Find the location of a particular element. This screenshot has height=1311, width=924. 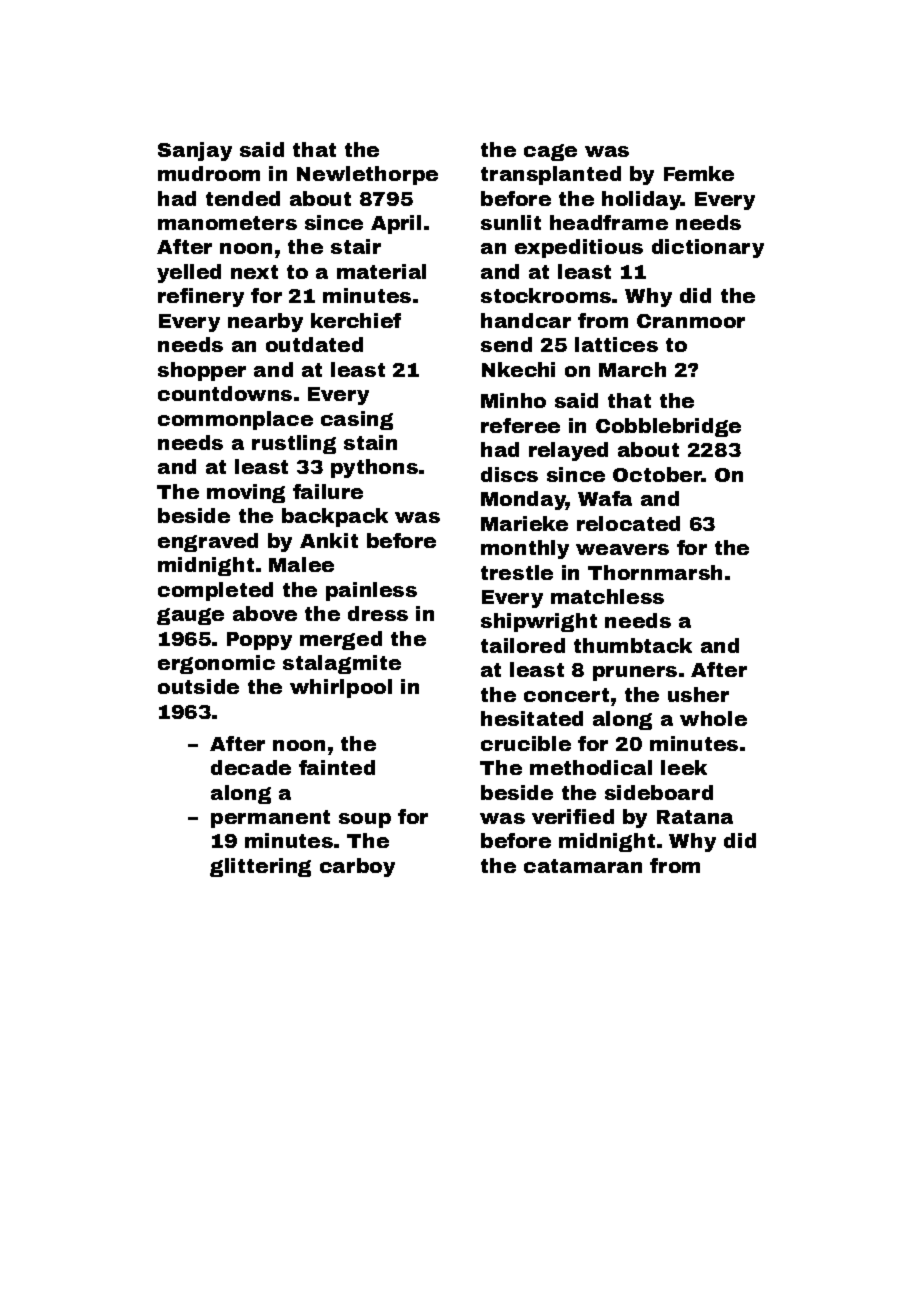

outdated is located at coordinates (314, 344).
